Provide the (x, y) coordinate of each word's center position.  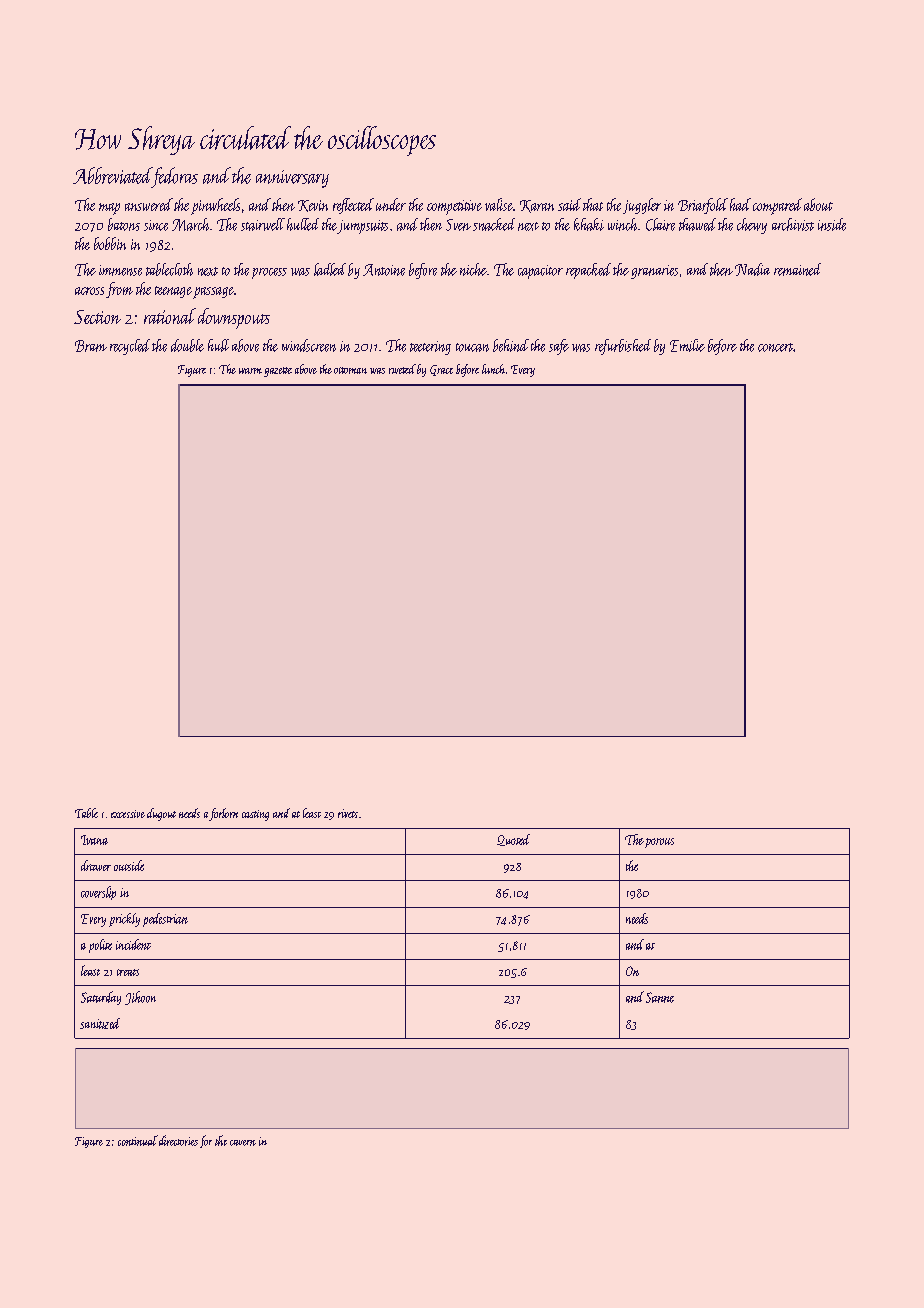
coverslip (98, 893)
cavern (243, 1143)
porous (659, 843)
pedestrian (165, 920)
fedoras (175, 177)
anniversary (292, 179)
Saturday (101, 998)
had (740, 204)
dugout (161, 814)
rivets (348, 813)
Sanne (660, 997)
